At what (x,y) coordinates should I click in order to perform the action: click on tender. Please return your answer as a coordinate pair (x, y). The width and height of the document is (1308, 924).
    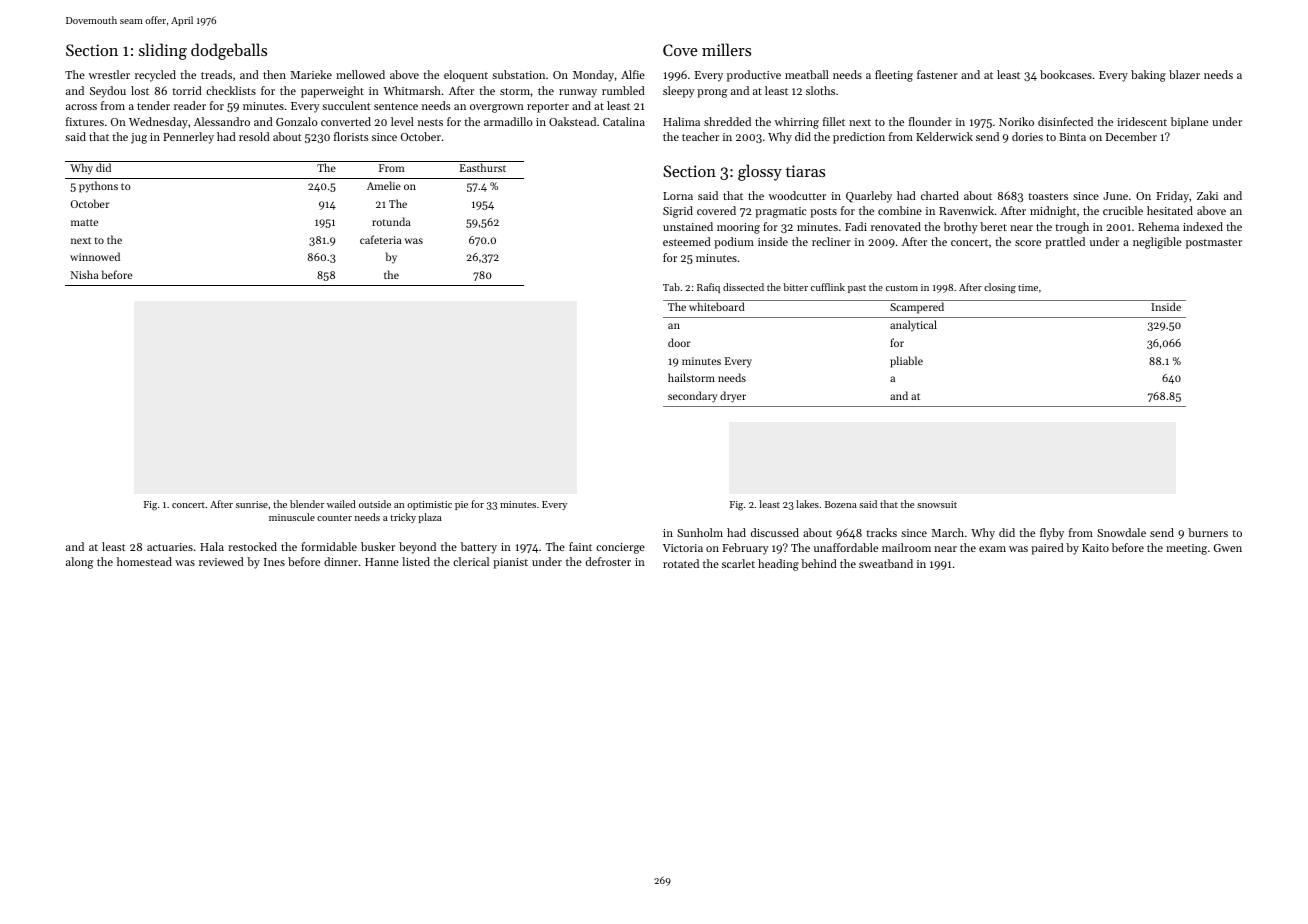
    Looking at the image, I should click on (153, 105).
